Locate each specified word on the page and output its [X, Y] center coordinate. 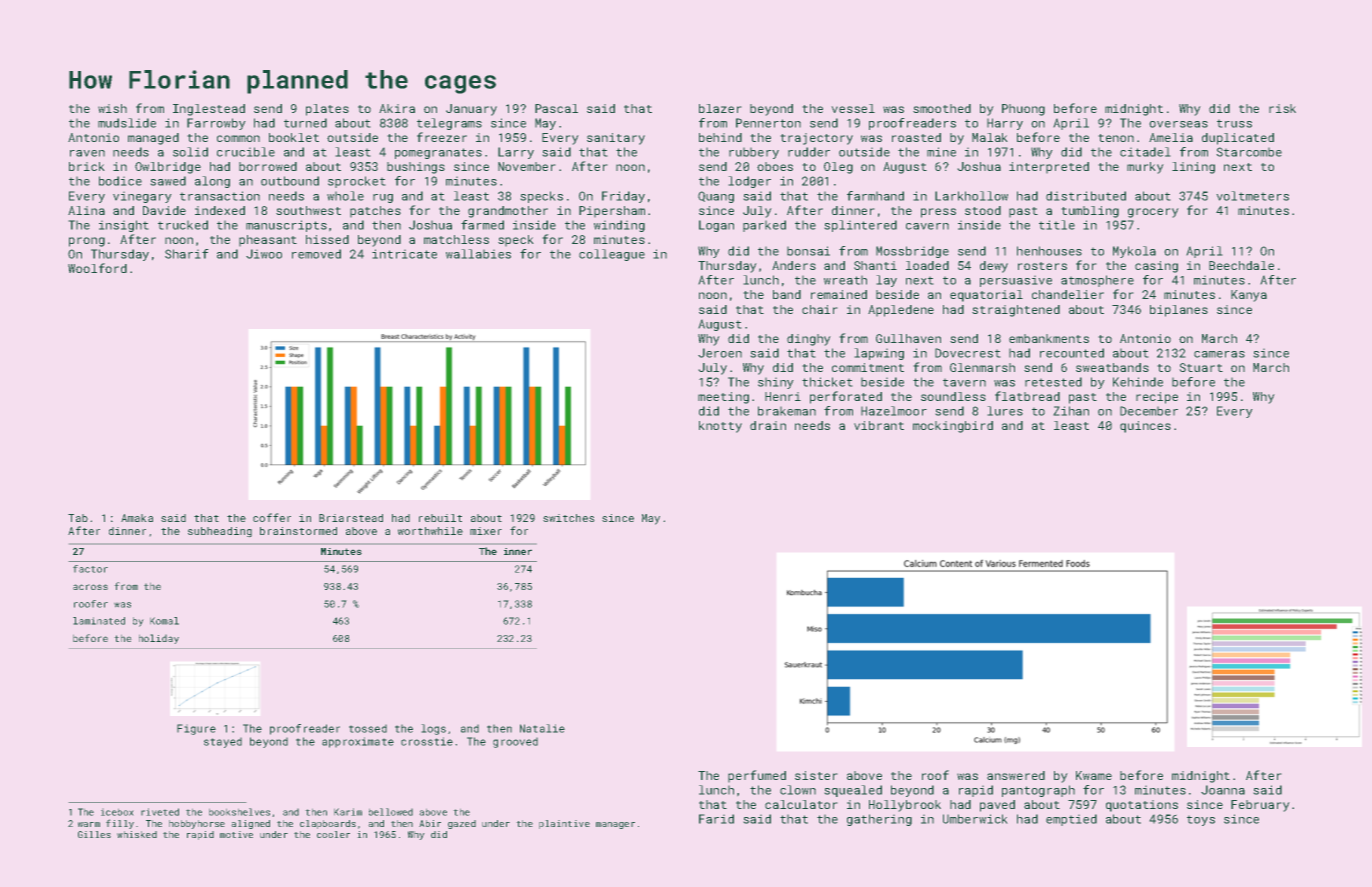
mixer [486, 531]
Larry [516, 153]
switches [569, 518]
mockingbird [953, 427]
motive [236, 834]
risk [1282, 108]
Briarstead [351, 518]
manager [615, 825]
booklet [294, 137]
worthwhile [430, 531]
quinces [1145, 427]
